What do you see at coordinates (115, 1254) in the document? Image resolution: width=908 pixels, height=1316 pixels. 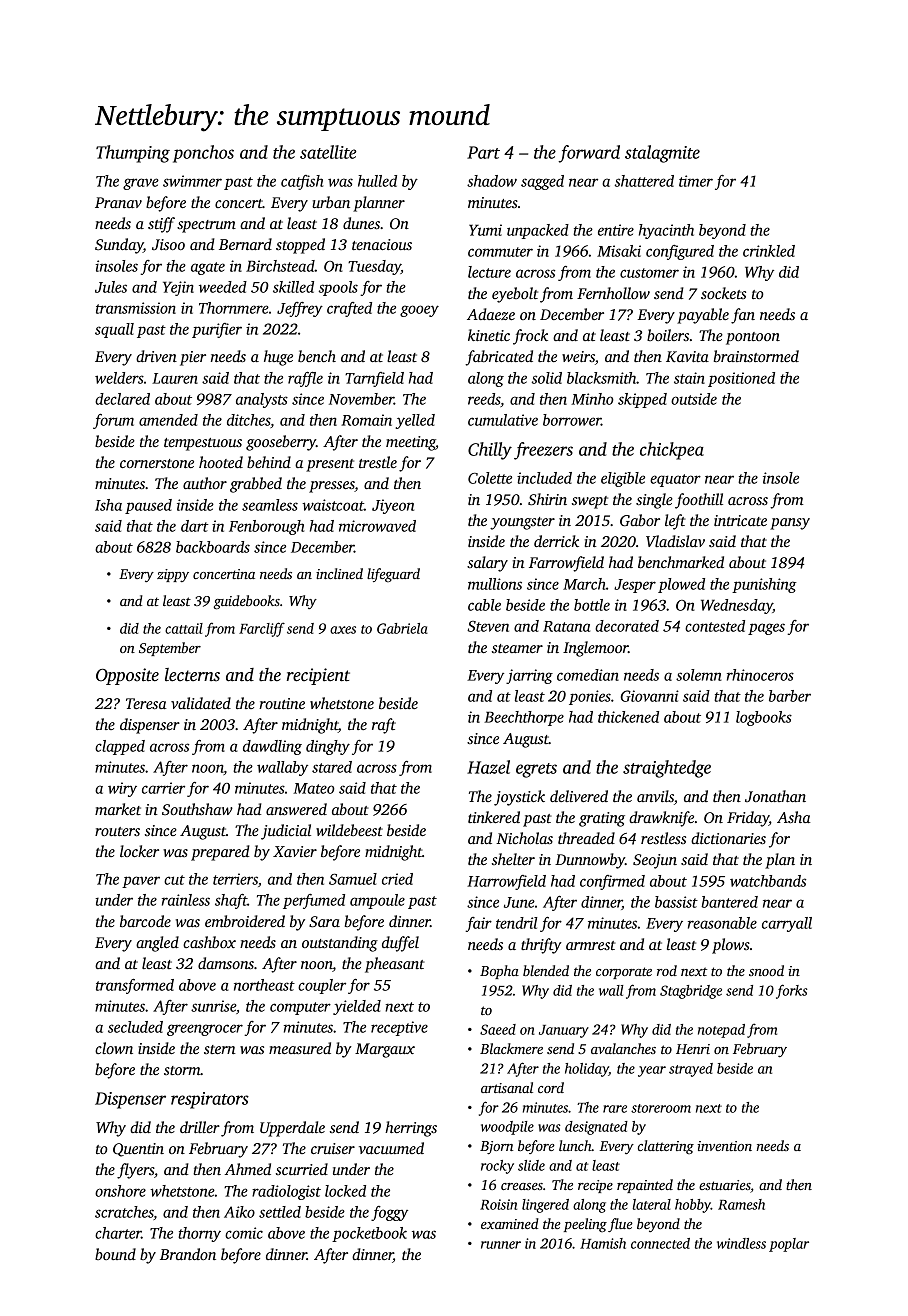 I see `bound` at bounding box center [115, 1254].
